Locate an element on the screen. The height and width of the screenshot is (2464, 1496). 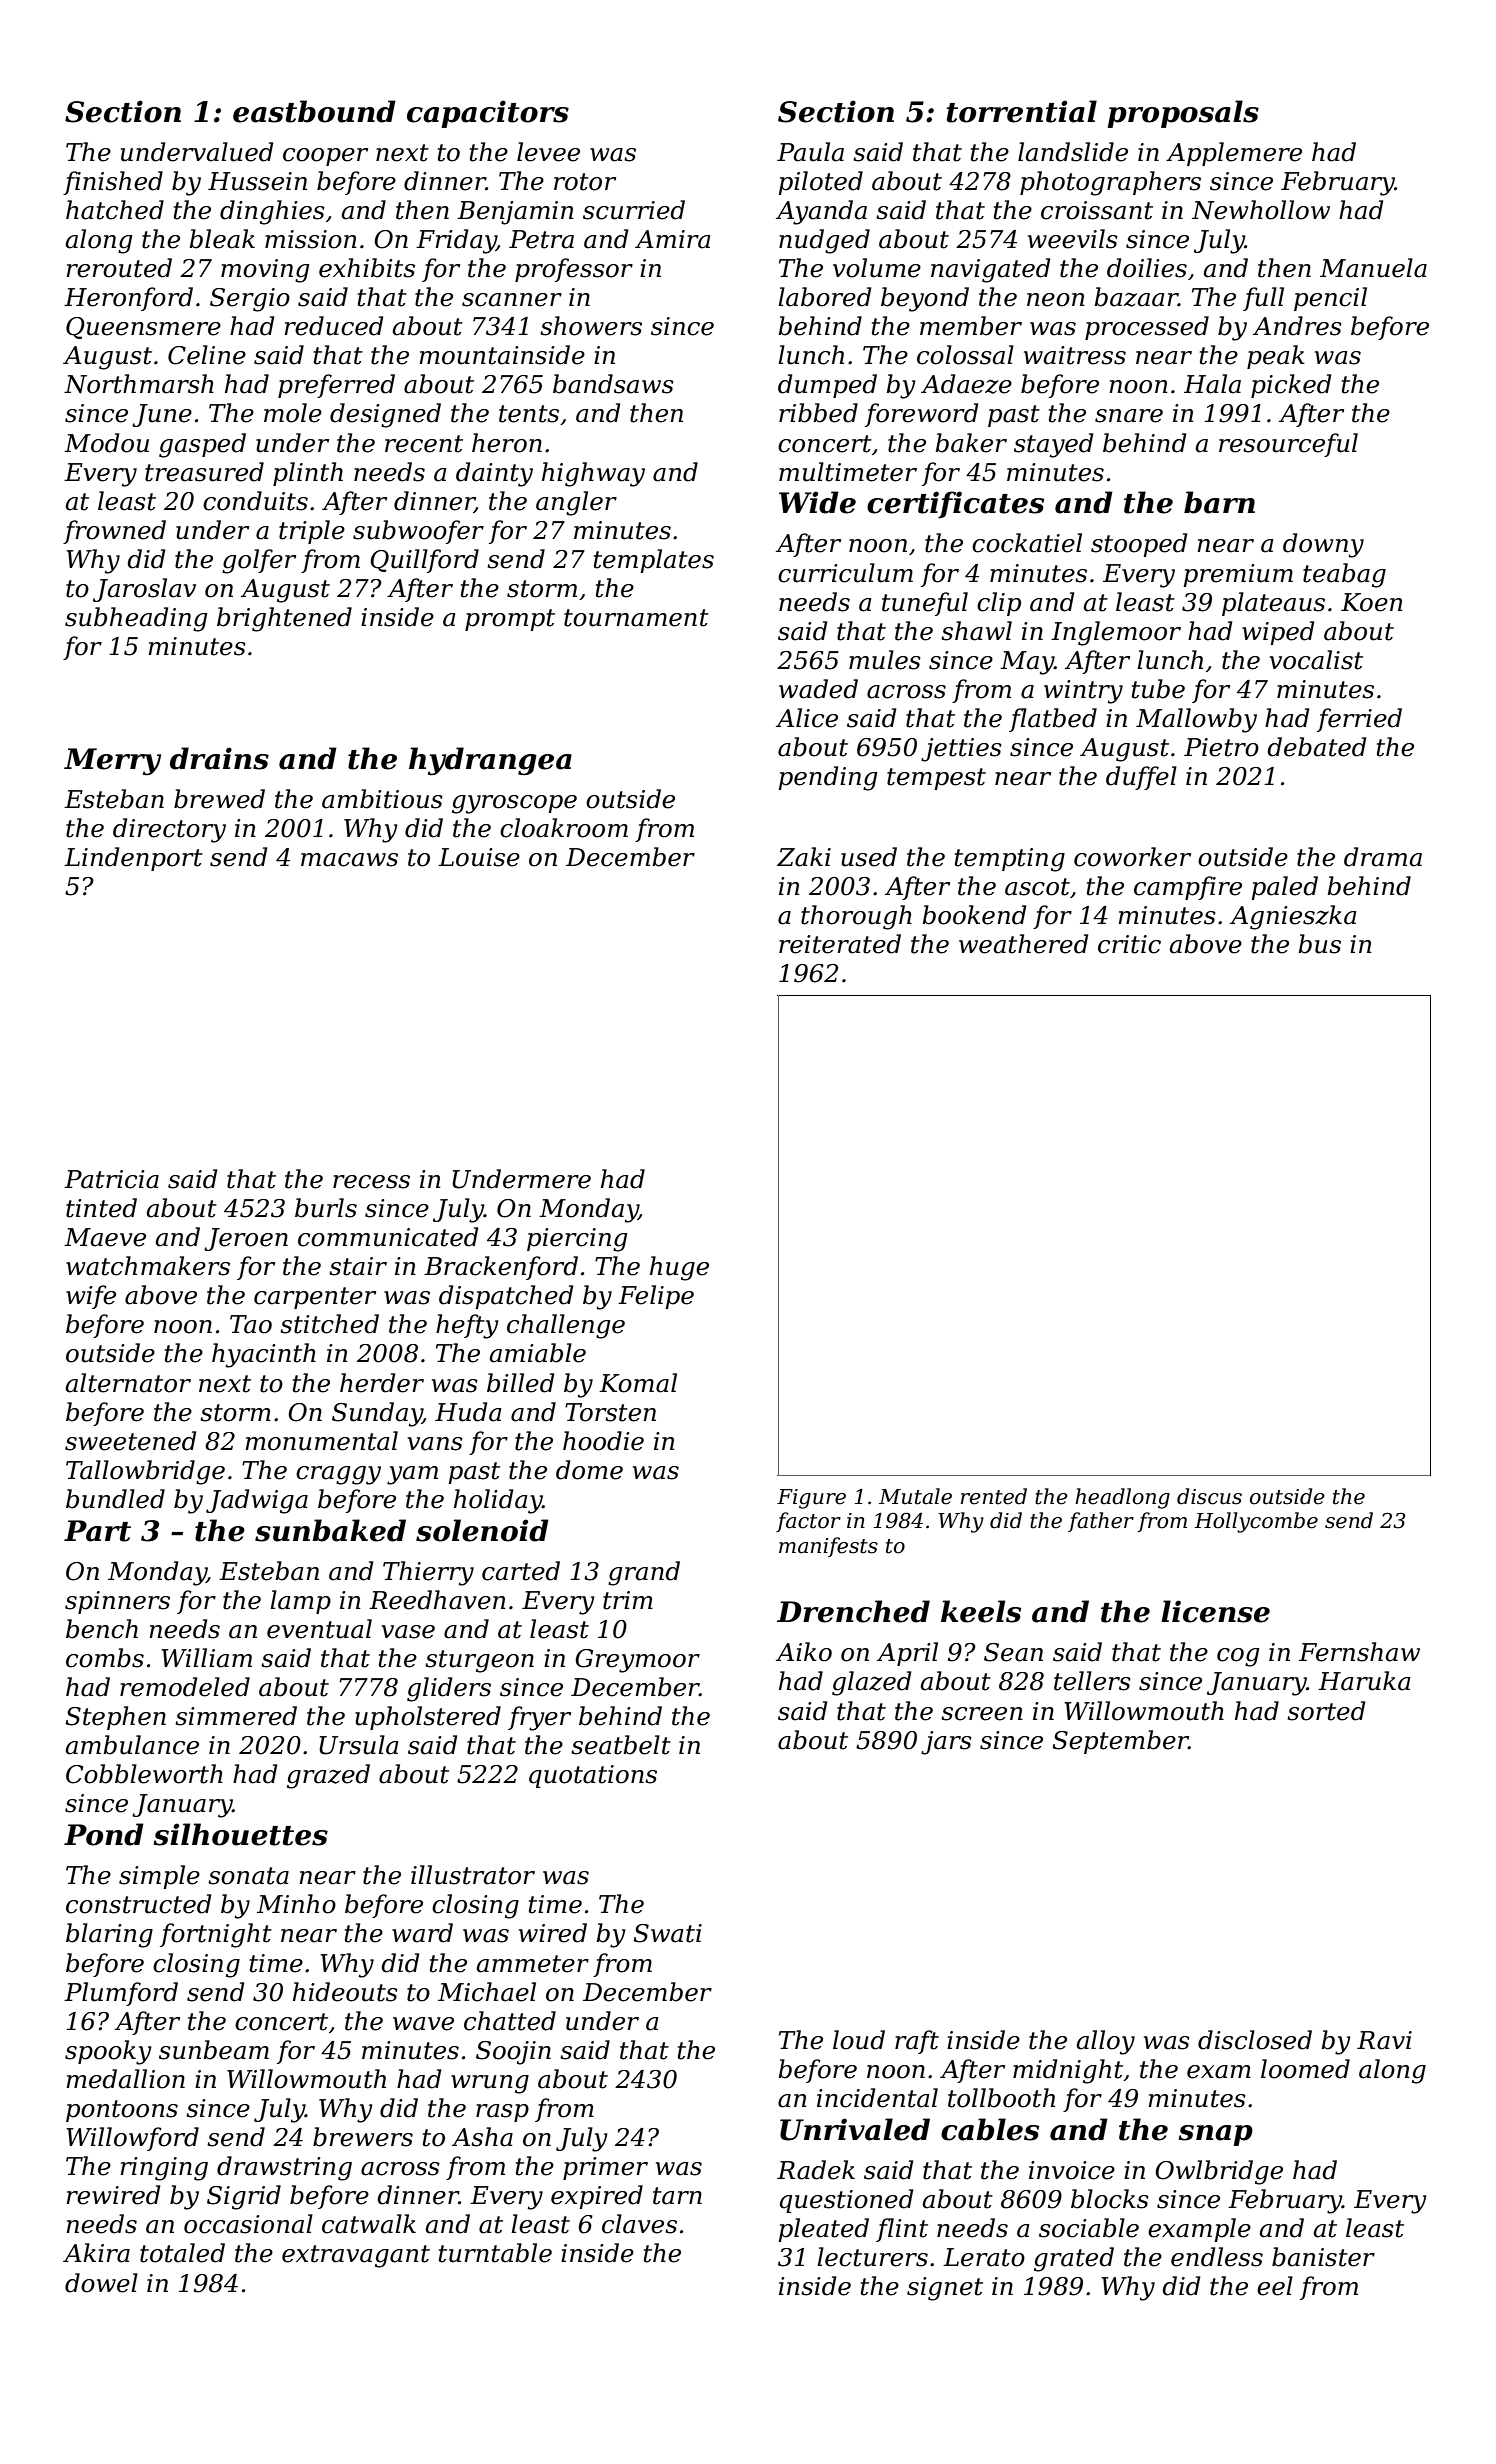
Sergio is located at coordinates (250, 300).
